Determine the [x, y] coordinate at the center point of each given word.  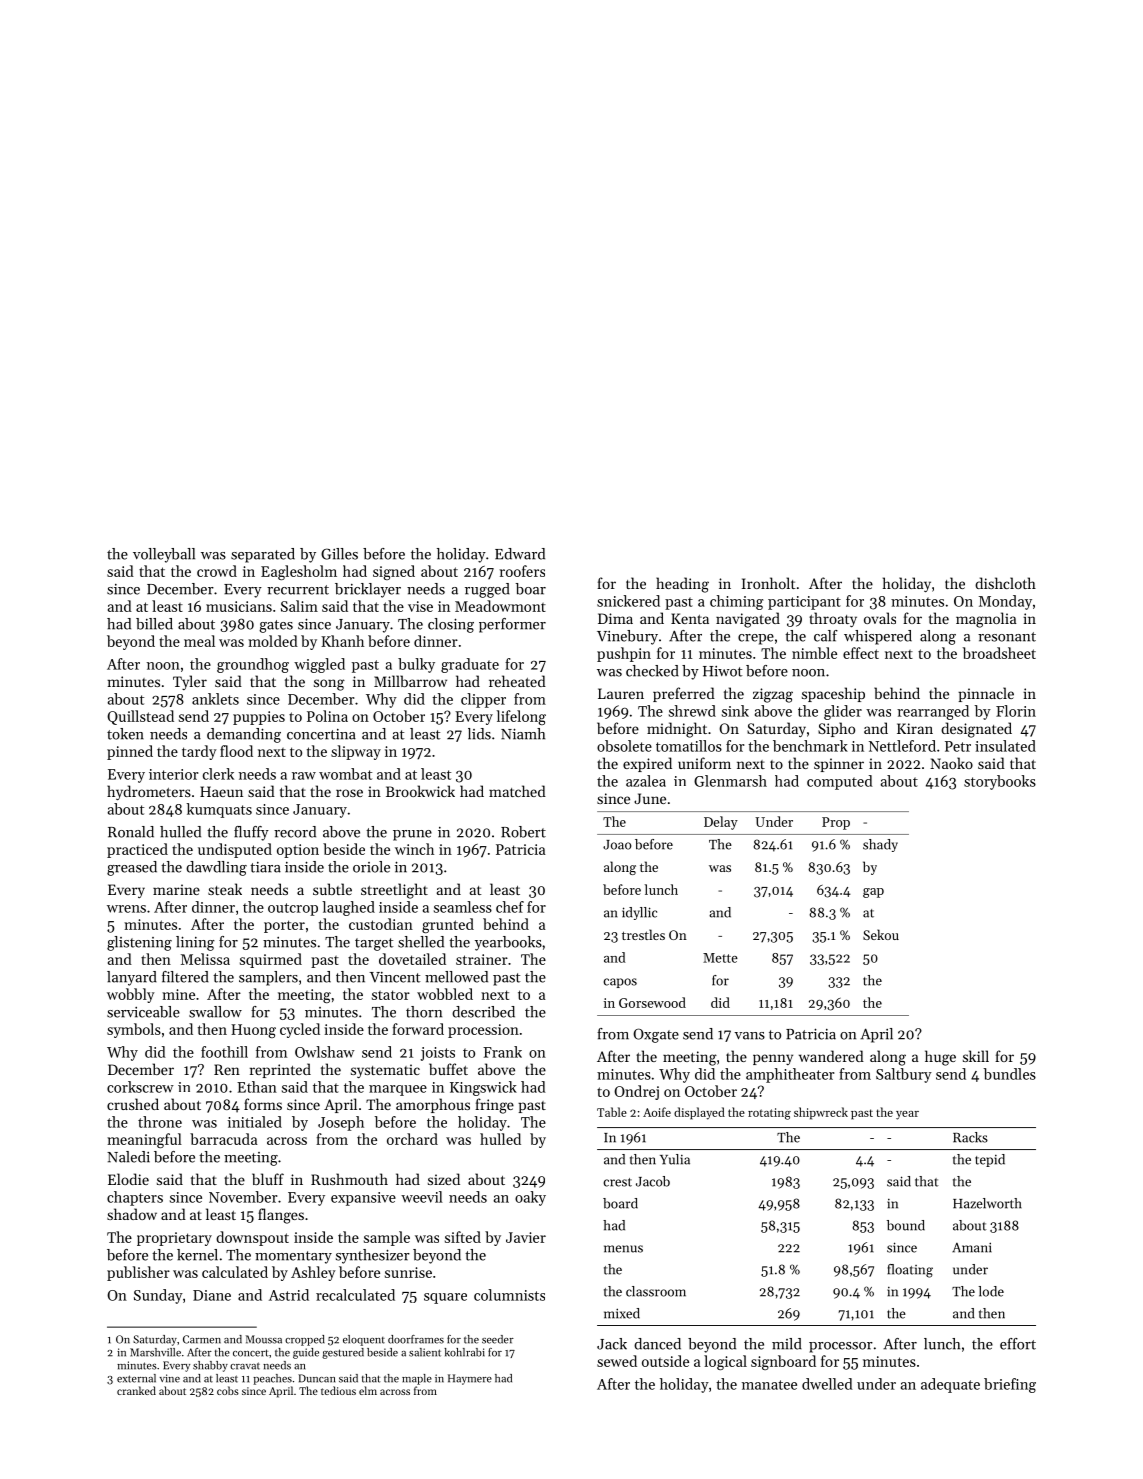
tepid [990, 1160]
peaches [272, 1379]
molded [273, 641]
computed [840, 782]
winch [414, 849]
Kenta [690, 618]
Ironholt [769, 583]
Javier [526, 1237]
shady [880, 845]
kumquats [219, 810]
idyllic [639, 913]
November [243, 1197]
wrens [126, 909]
